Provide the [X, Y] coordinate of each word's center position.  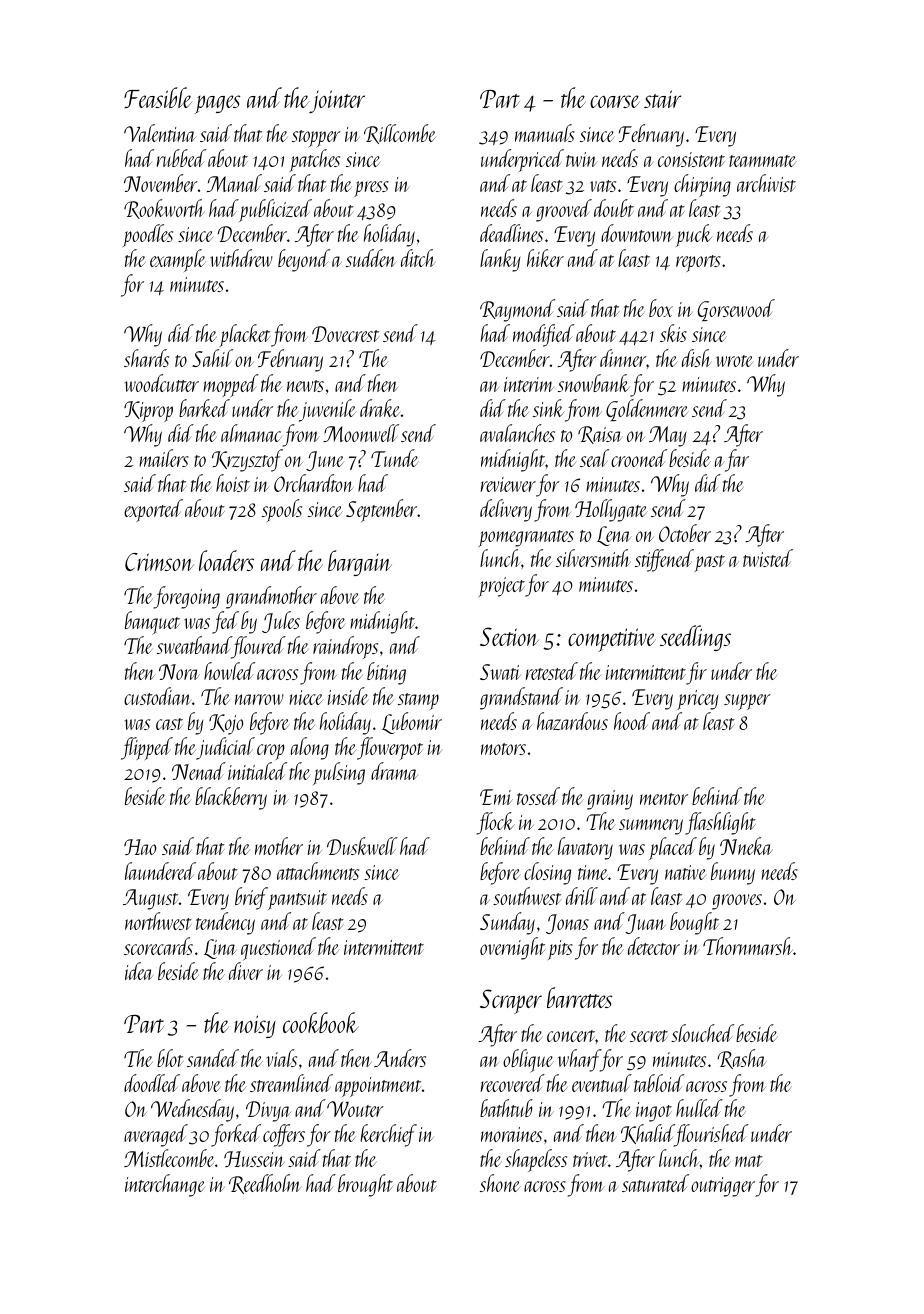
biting [386, 673]
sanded [213, 1058]
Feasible [158, 97]
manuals [545, 133]
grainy [610, 800]
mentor [664, 799]
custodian [158, 696]
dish [697, 358]
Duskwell [362, 846]
